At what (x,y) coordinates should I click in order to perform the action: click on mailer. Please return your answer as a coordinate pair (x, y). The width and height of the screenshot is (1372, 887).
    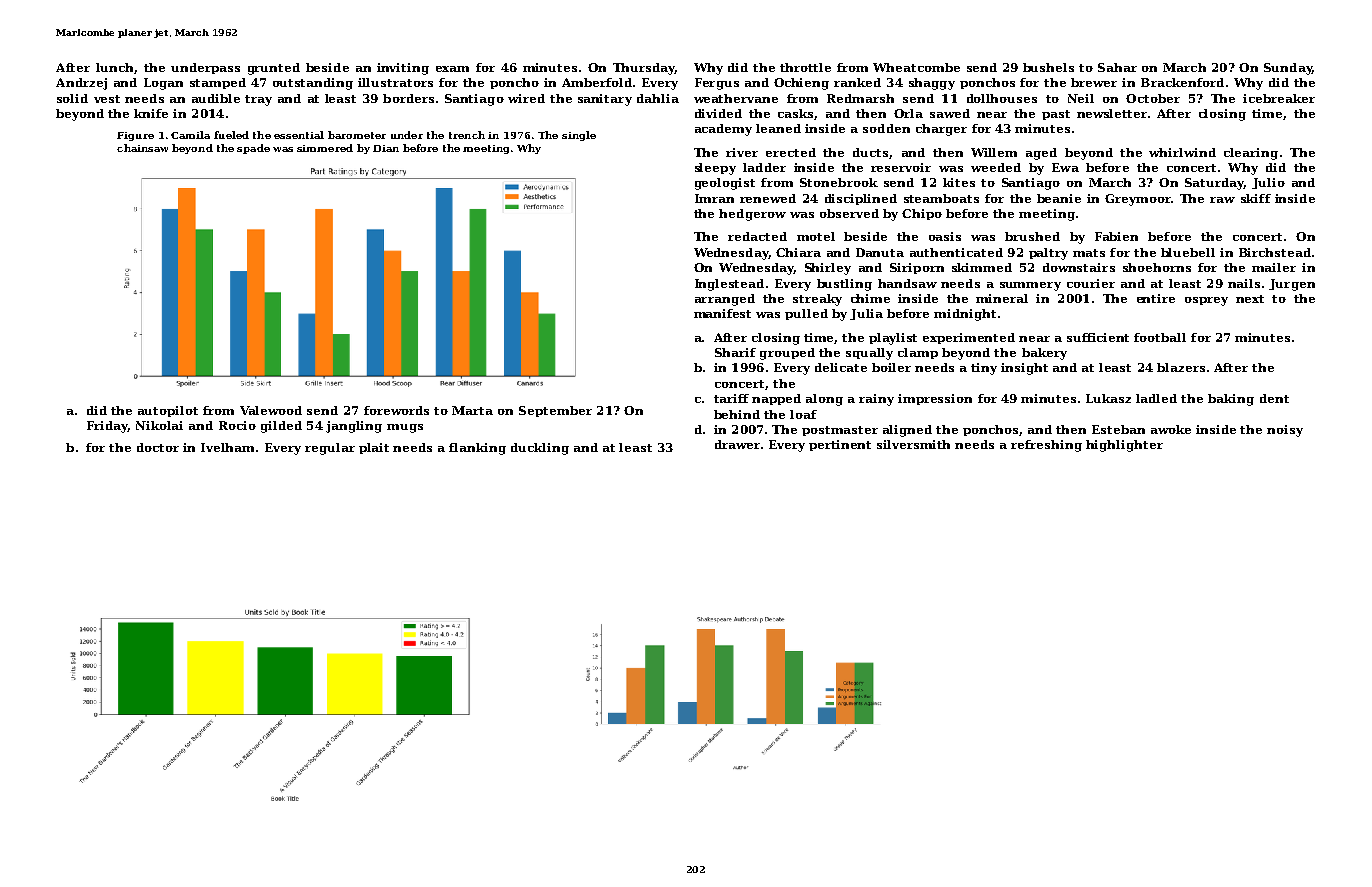
    Looking at the image, I should click on (1274, 267).
